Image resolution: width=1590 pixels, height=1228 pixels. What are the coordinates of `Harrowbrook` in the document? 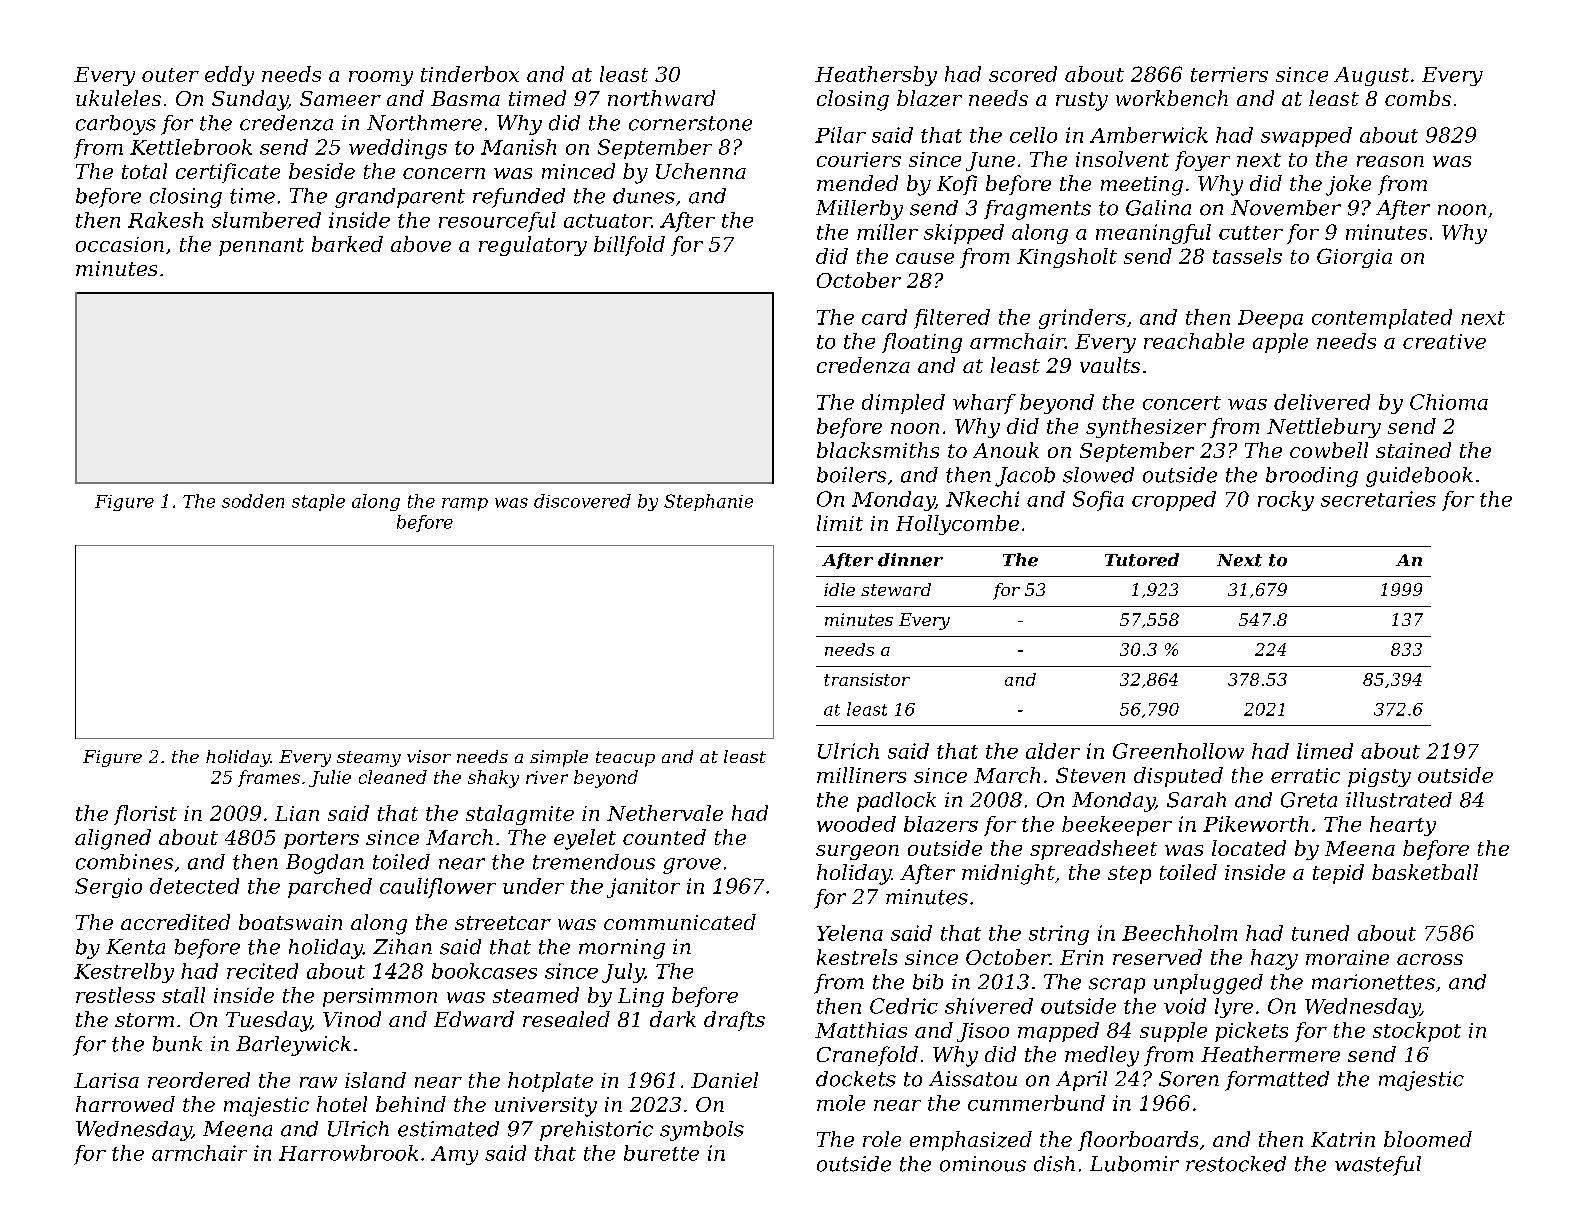 It's located at (348, 1153).
